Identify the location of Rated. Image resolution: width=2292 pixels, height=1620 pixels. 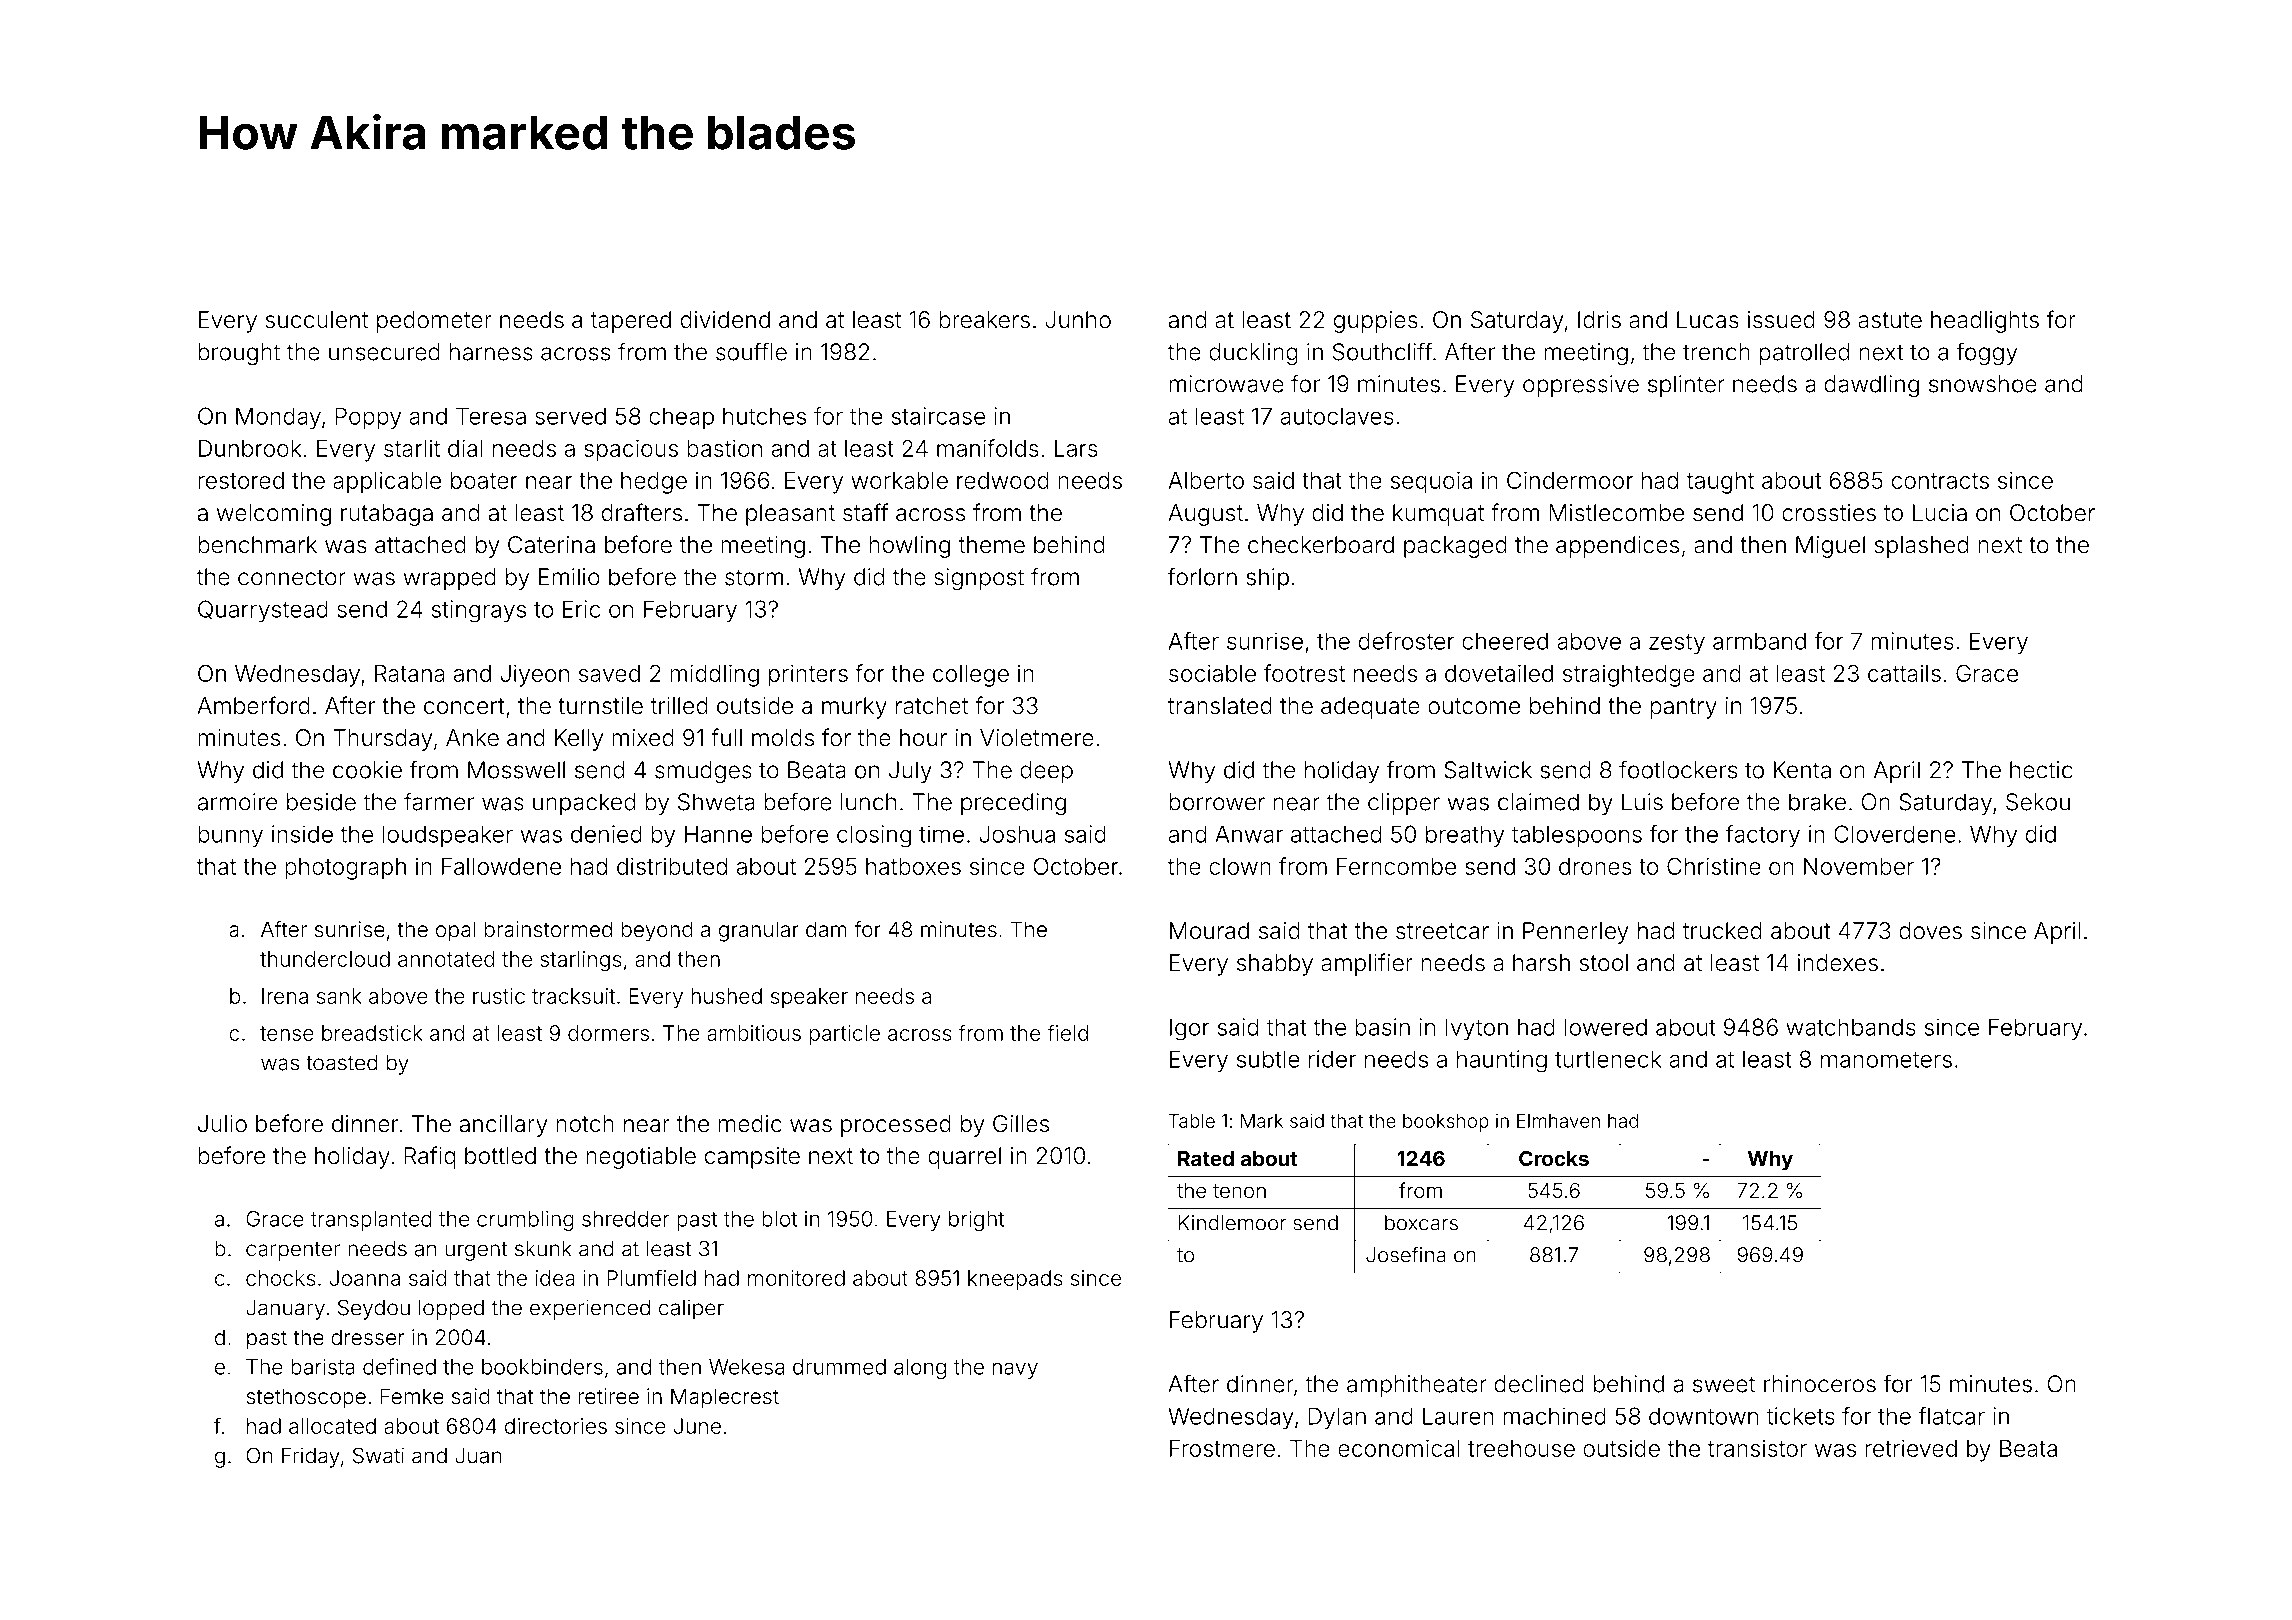
(1206, 1158).
